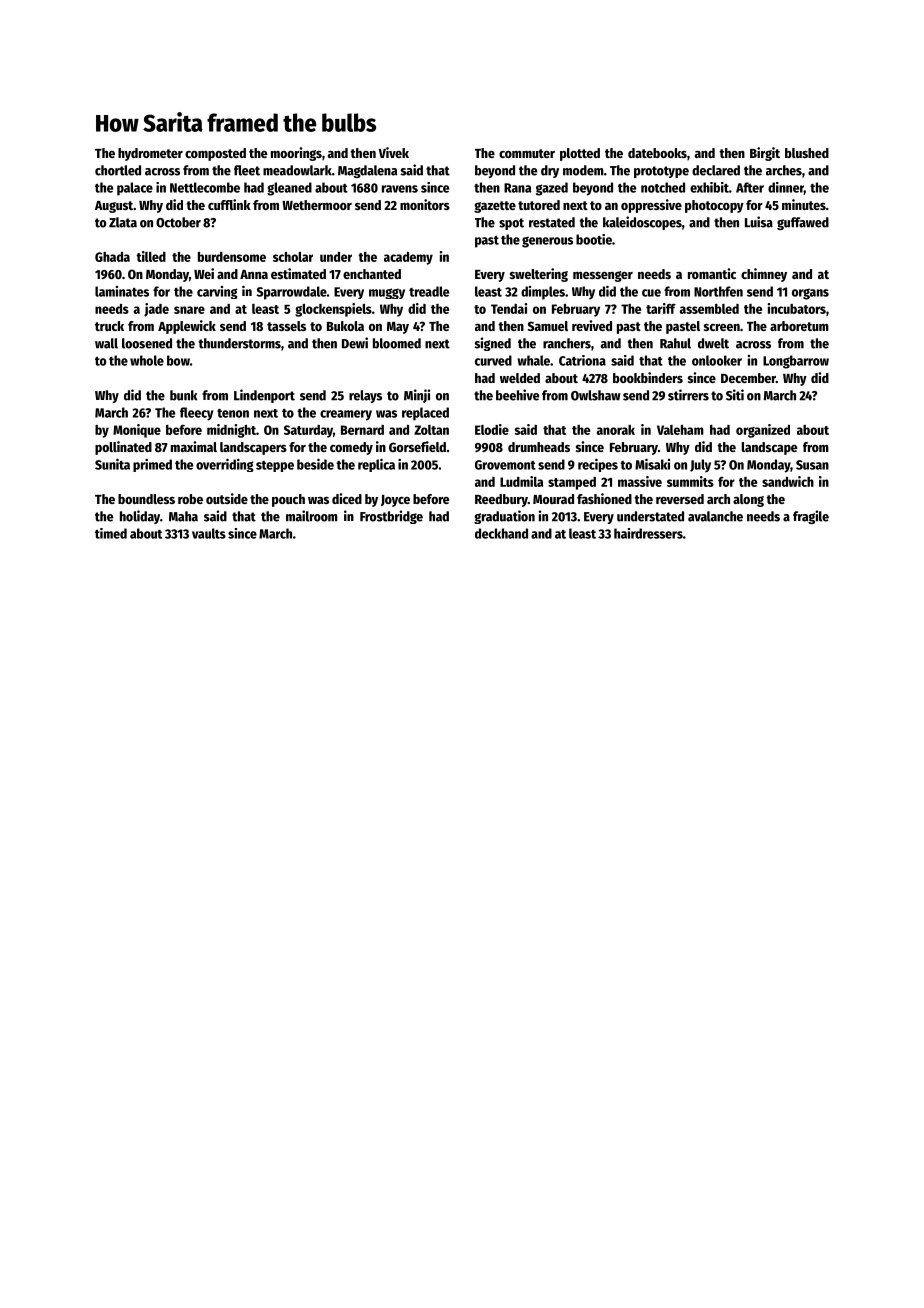 The width and height of the screenshot is (924, 1308). I want to click on bookbinders, so click(648, 377).
